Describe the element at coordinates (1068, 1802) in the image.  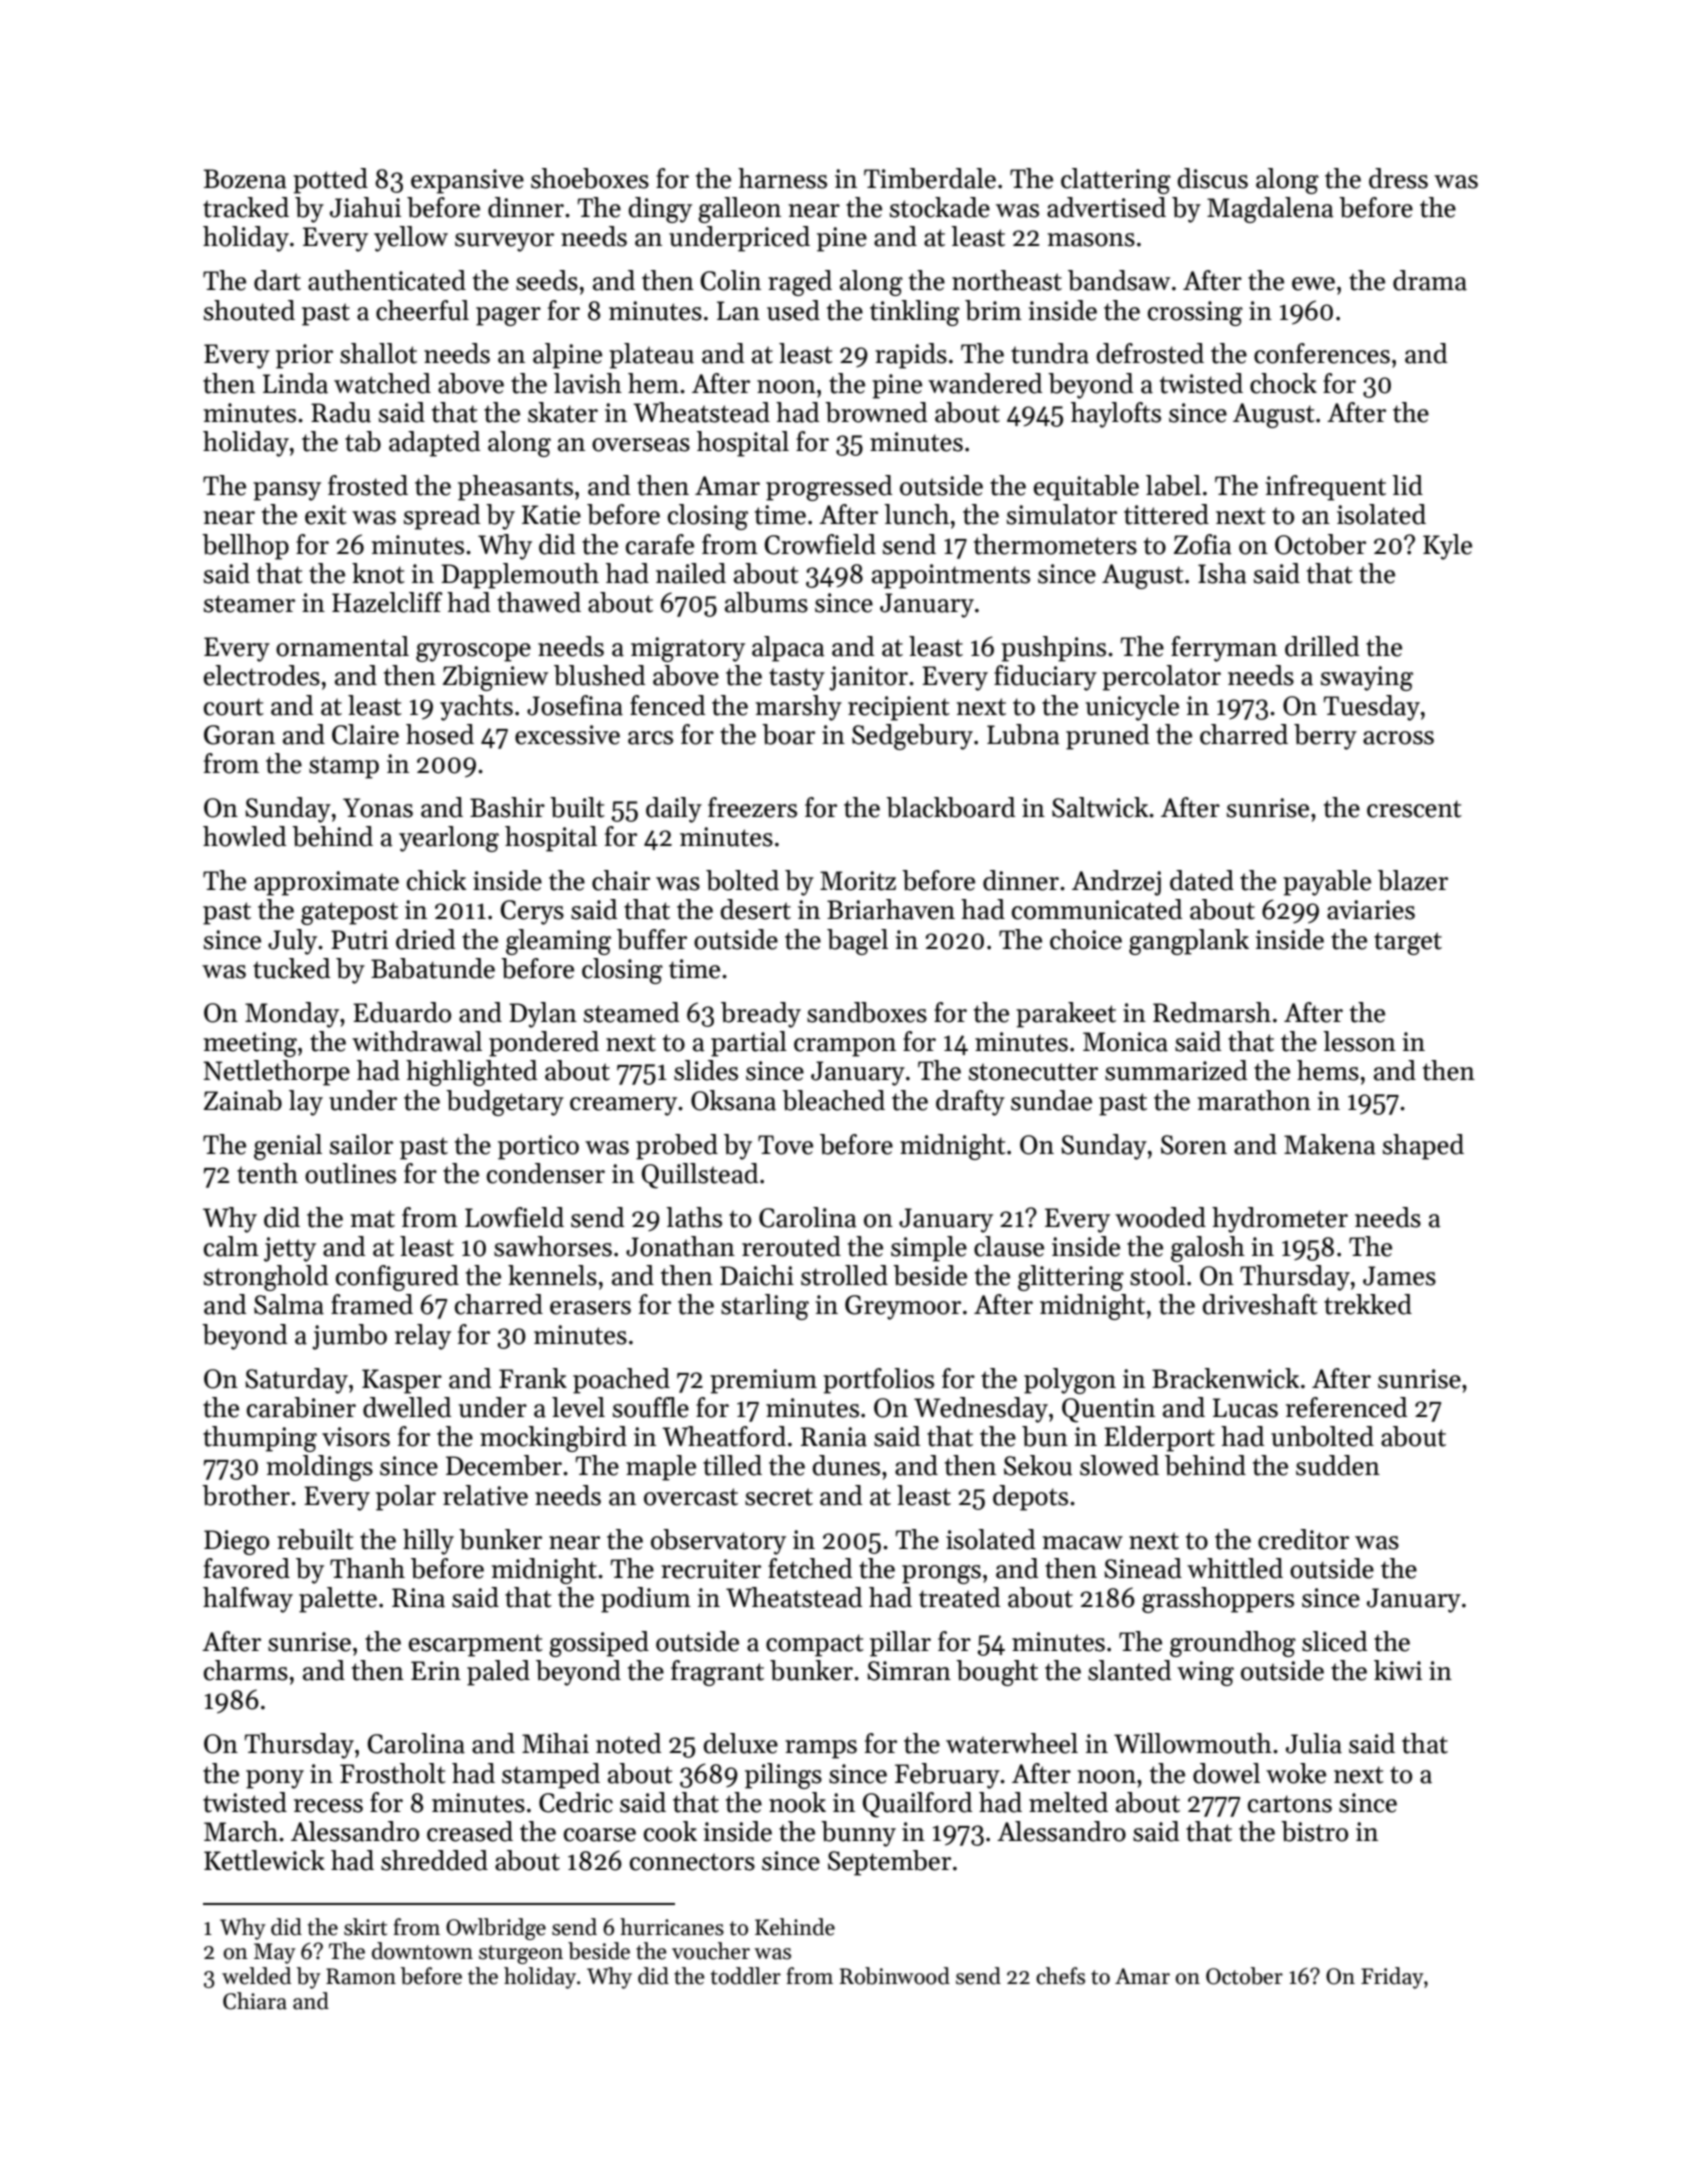
I see `melted` at that location.
